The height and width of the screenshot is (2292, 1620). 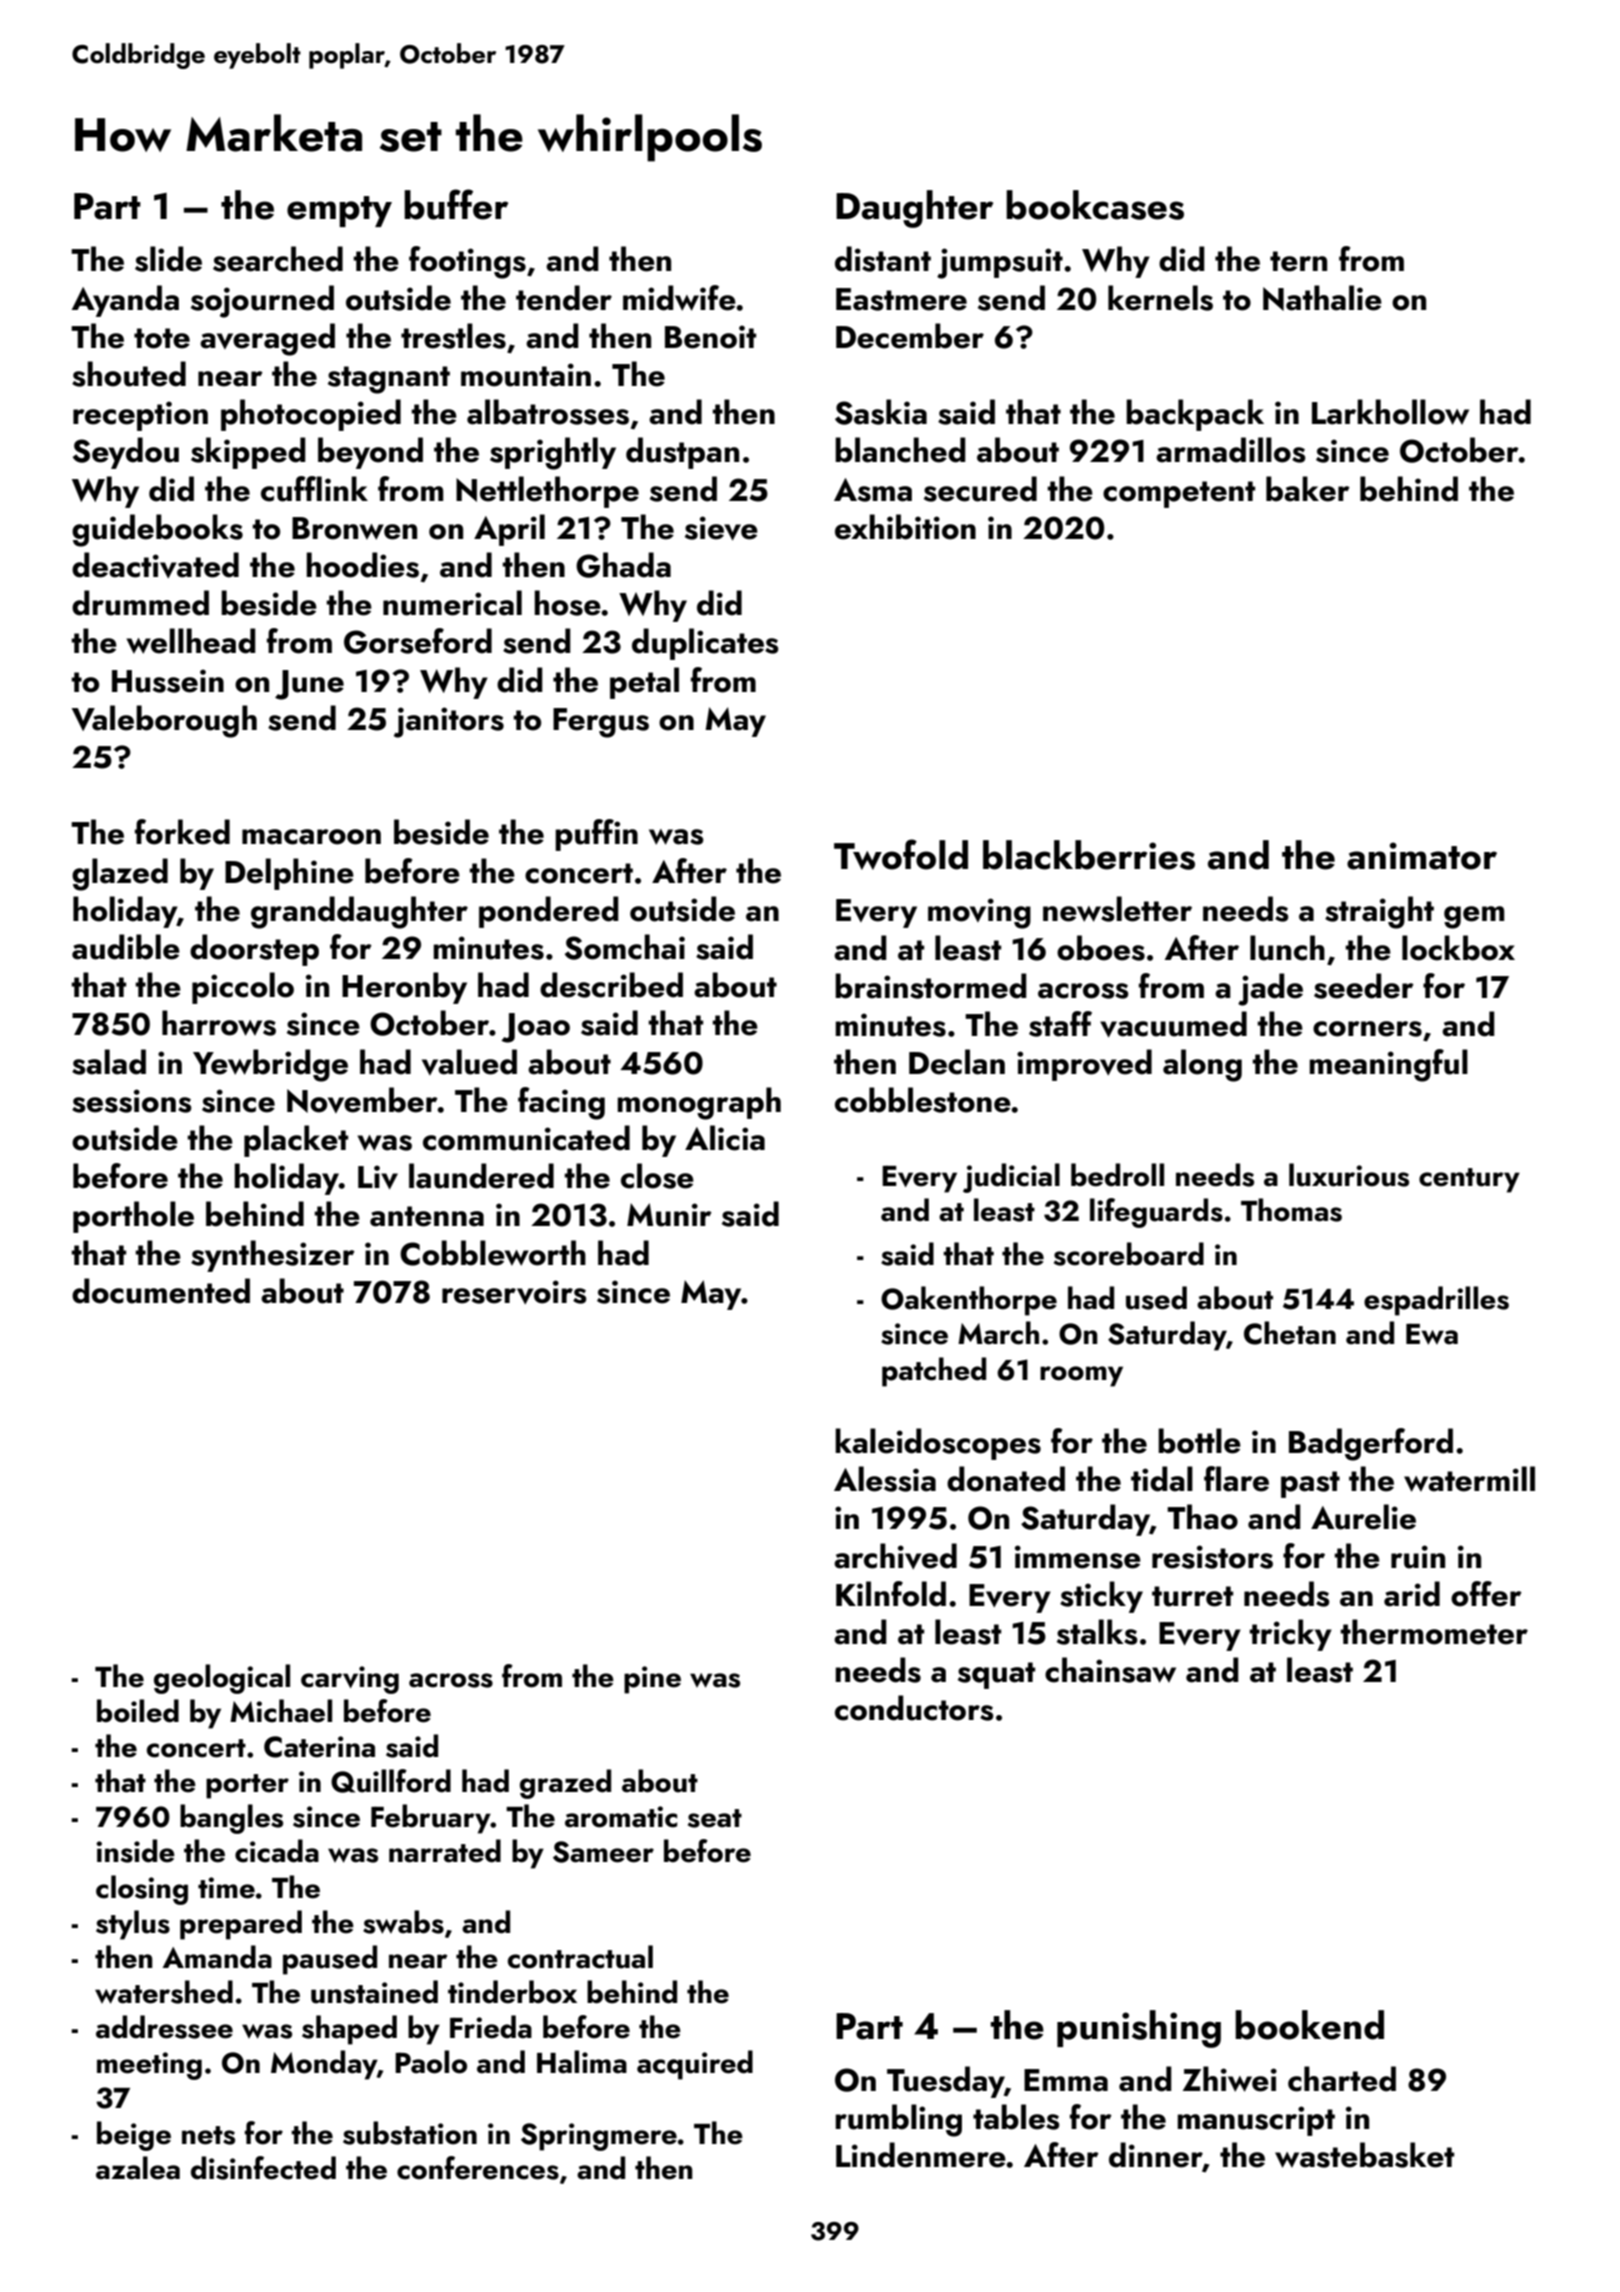 What do you see at coordinates (453, 336) in the screenshot?
I see `trestles` at bounding box center [453, 336].
